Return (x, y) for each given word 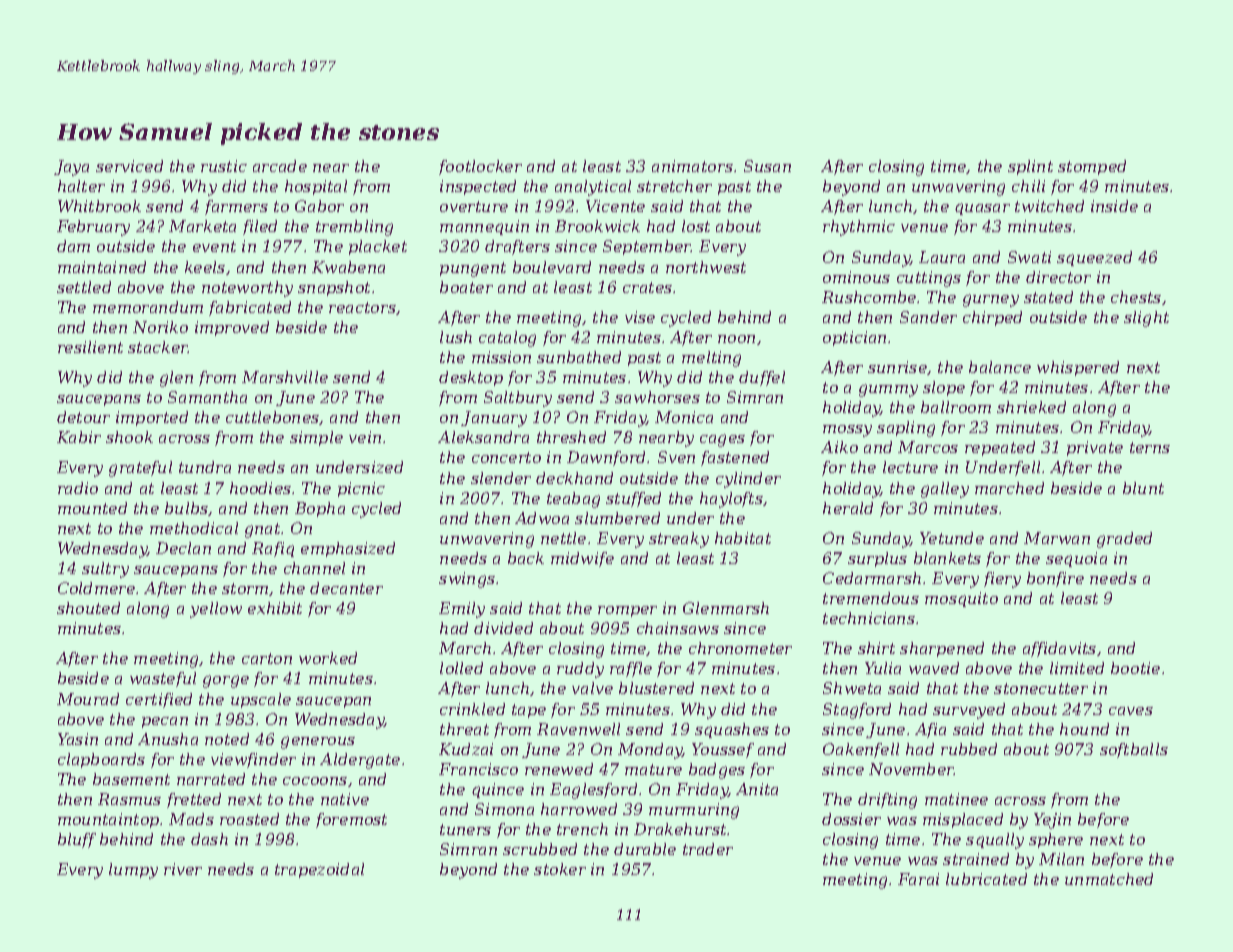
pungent (473, 269)
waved (934, 668)
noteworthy (247, 289)
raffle (631, 669)
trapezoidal (319, 870)
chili (1028, 186)
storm (245, 588)
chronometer (740, 648)
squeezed (1094, 258)
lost (696, 226)
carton (267, 658)
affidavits (1059, 649)
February (93, 228)
